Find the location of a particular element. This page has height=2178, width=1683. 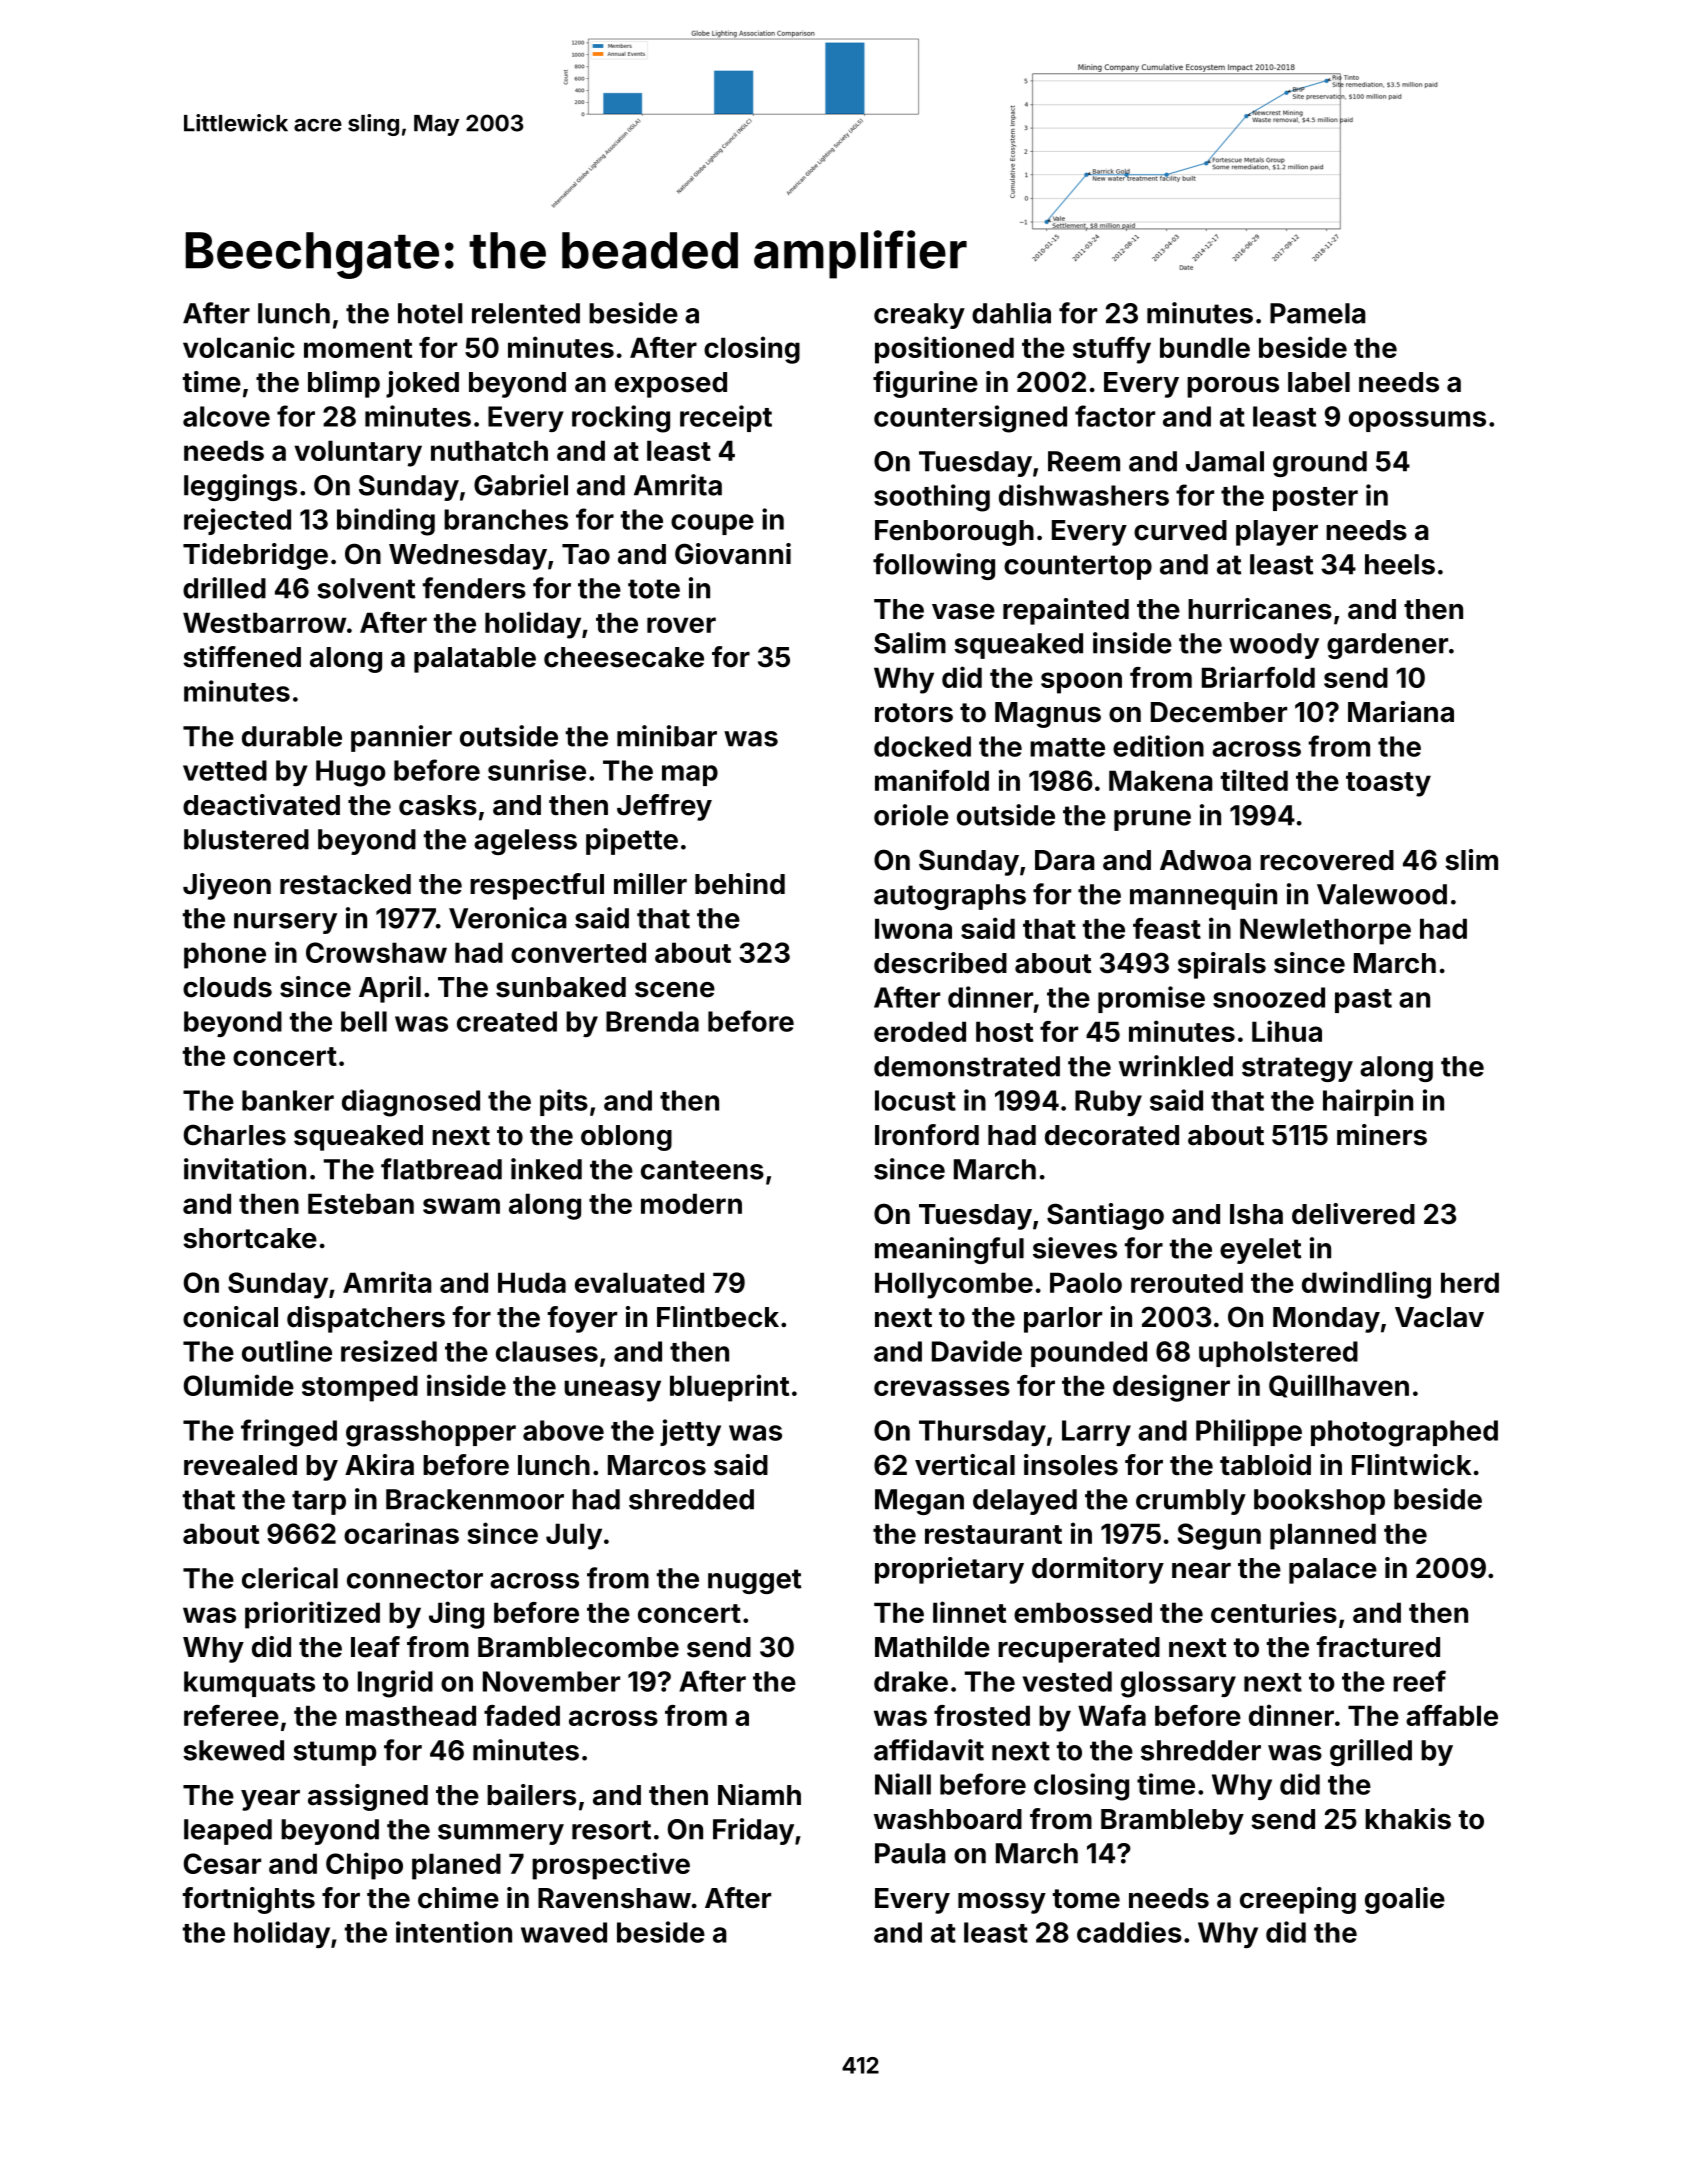

flatbread is located at coordinates (441, 1169).
